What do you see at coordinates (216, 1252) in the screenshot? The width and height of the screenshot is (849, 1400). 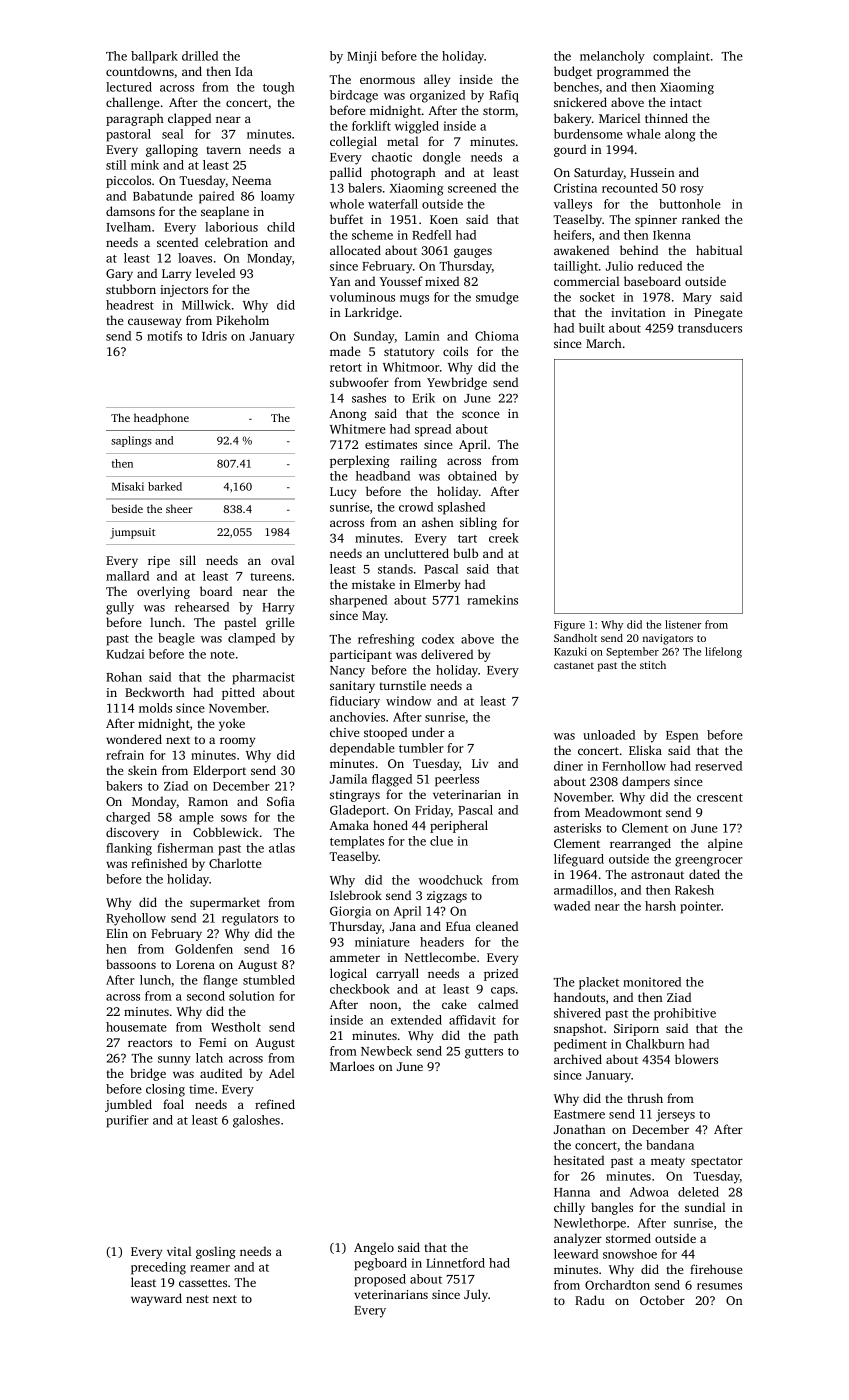 I see `gosling` at bounding box center [216, 1252].
